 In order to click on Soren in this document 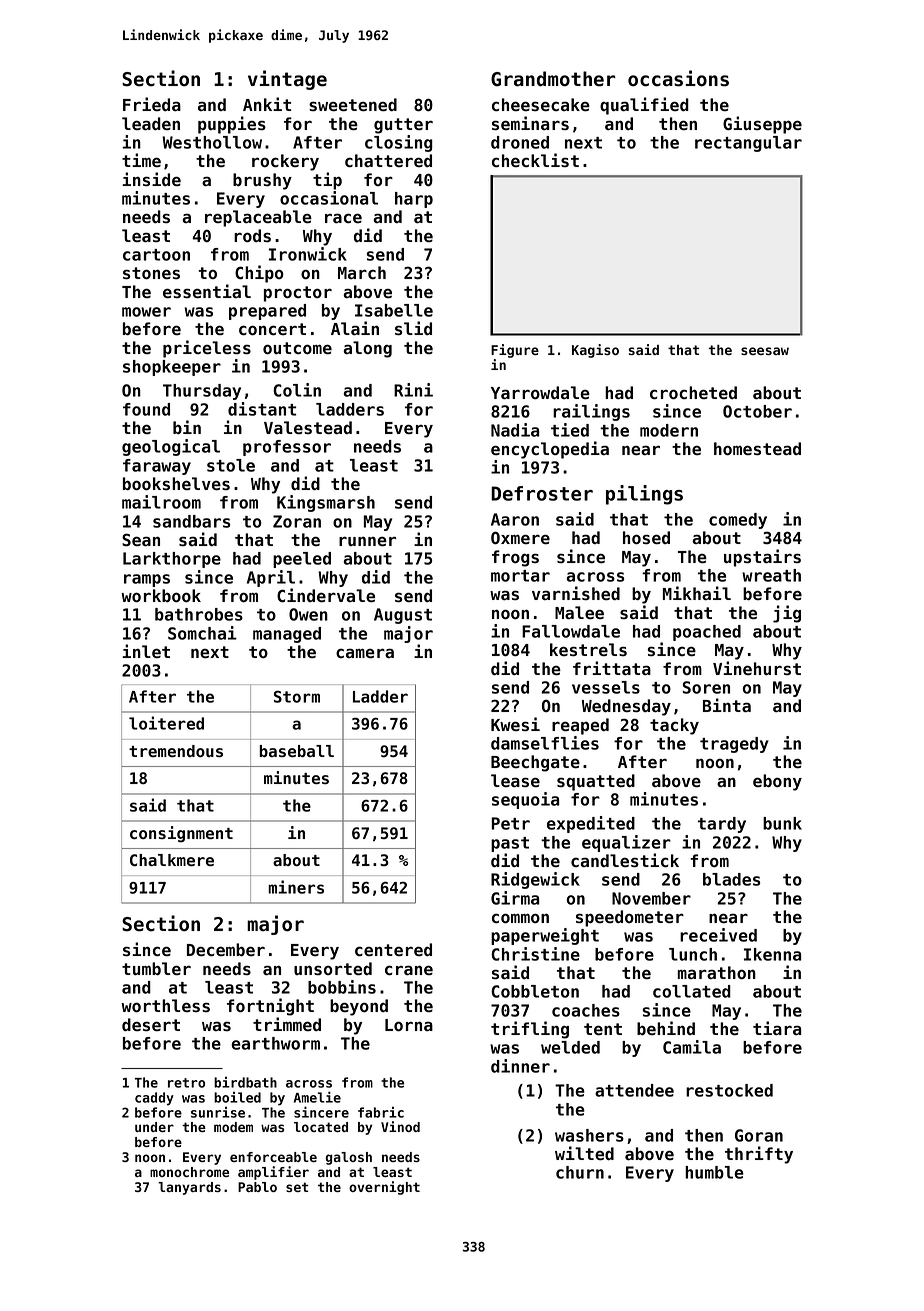, I will do `click(706, 687)`.
